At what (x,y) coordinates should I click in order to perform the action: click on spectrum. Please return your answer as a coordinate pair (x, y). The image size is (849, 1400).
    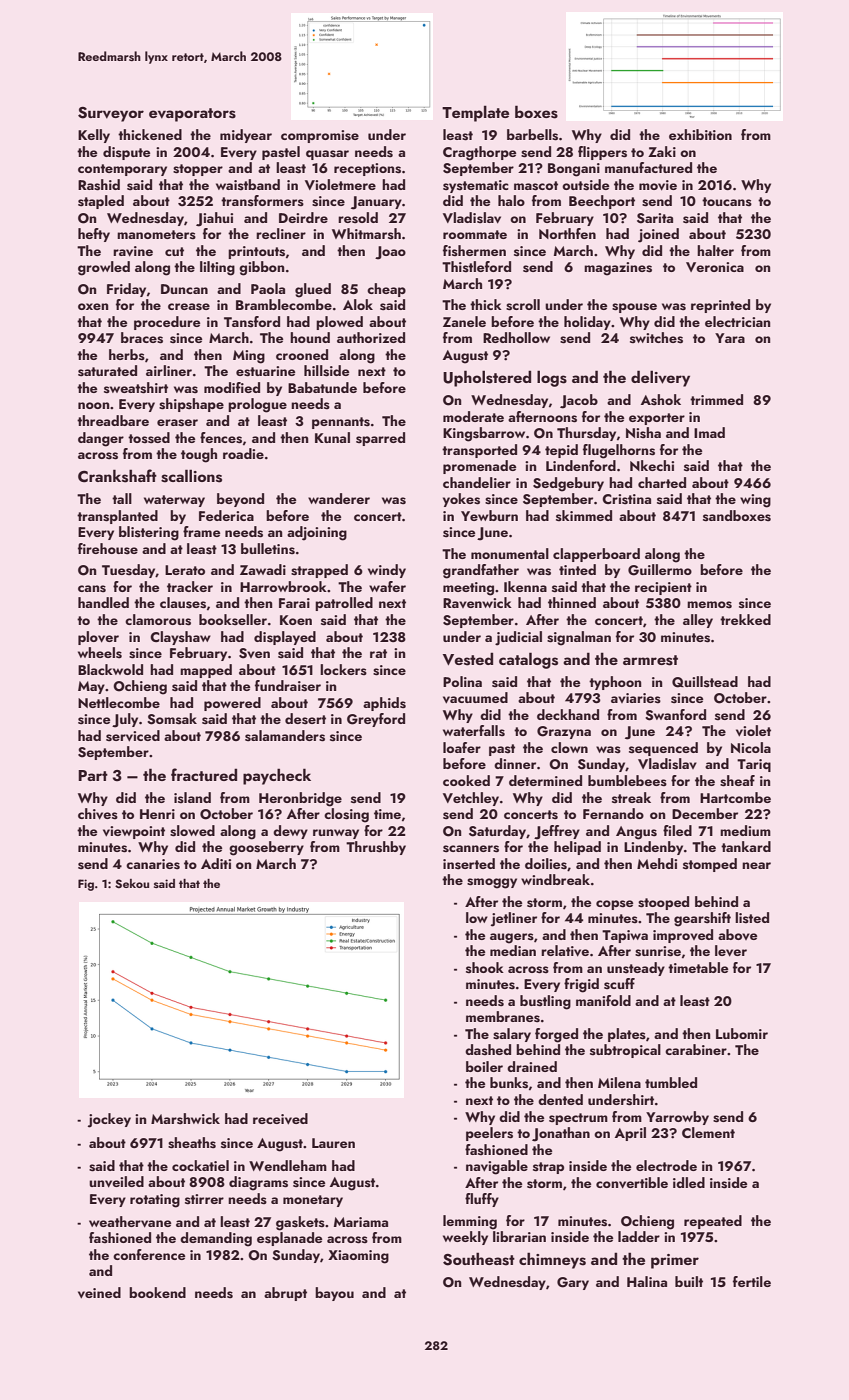
    Looking at the image, I should click on (578, 1119).
